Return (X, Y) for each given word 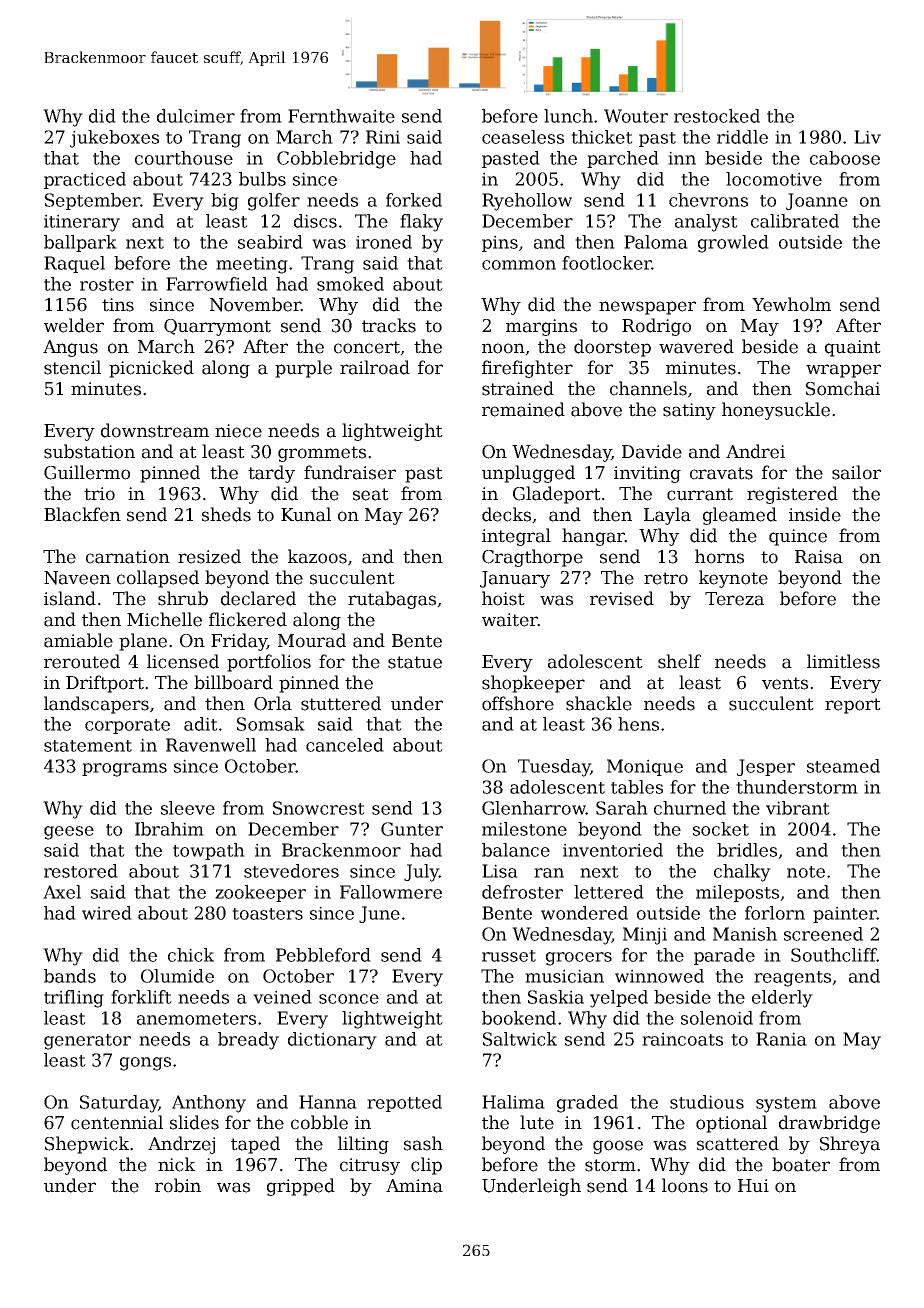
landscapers (96, 705)
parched (623, 159)
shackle (599, 703)
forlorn (775, 913)
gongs (145, 1064)
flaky (421, 223)
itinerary (82, 223)
